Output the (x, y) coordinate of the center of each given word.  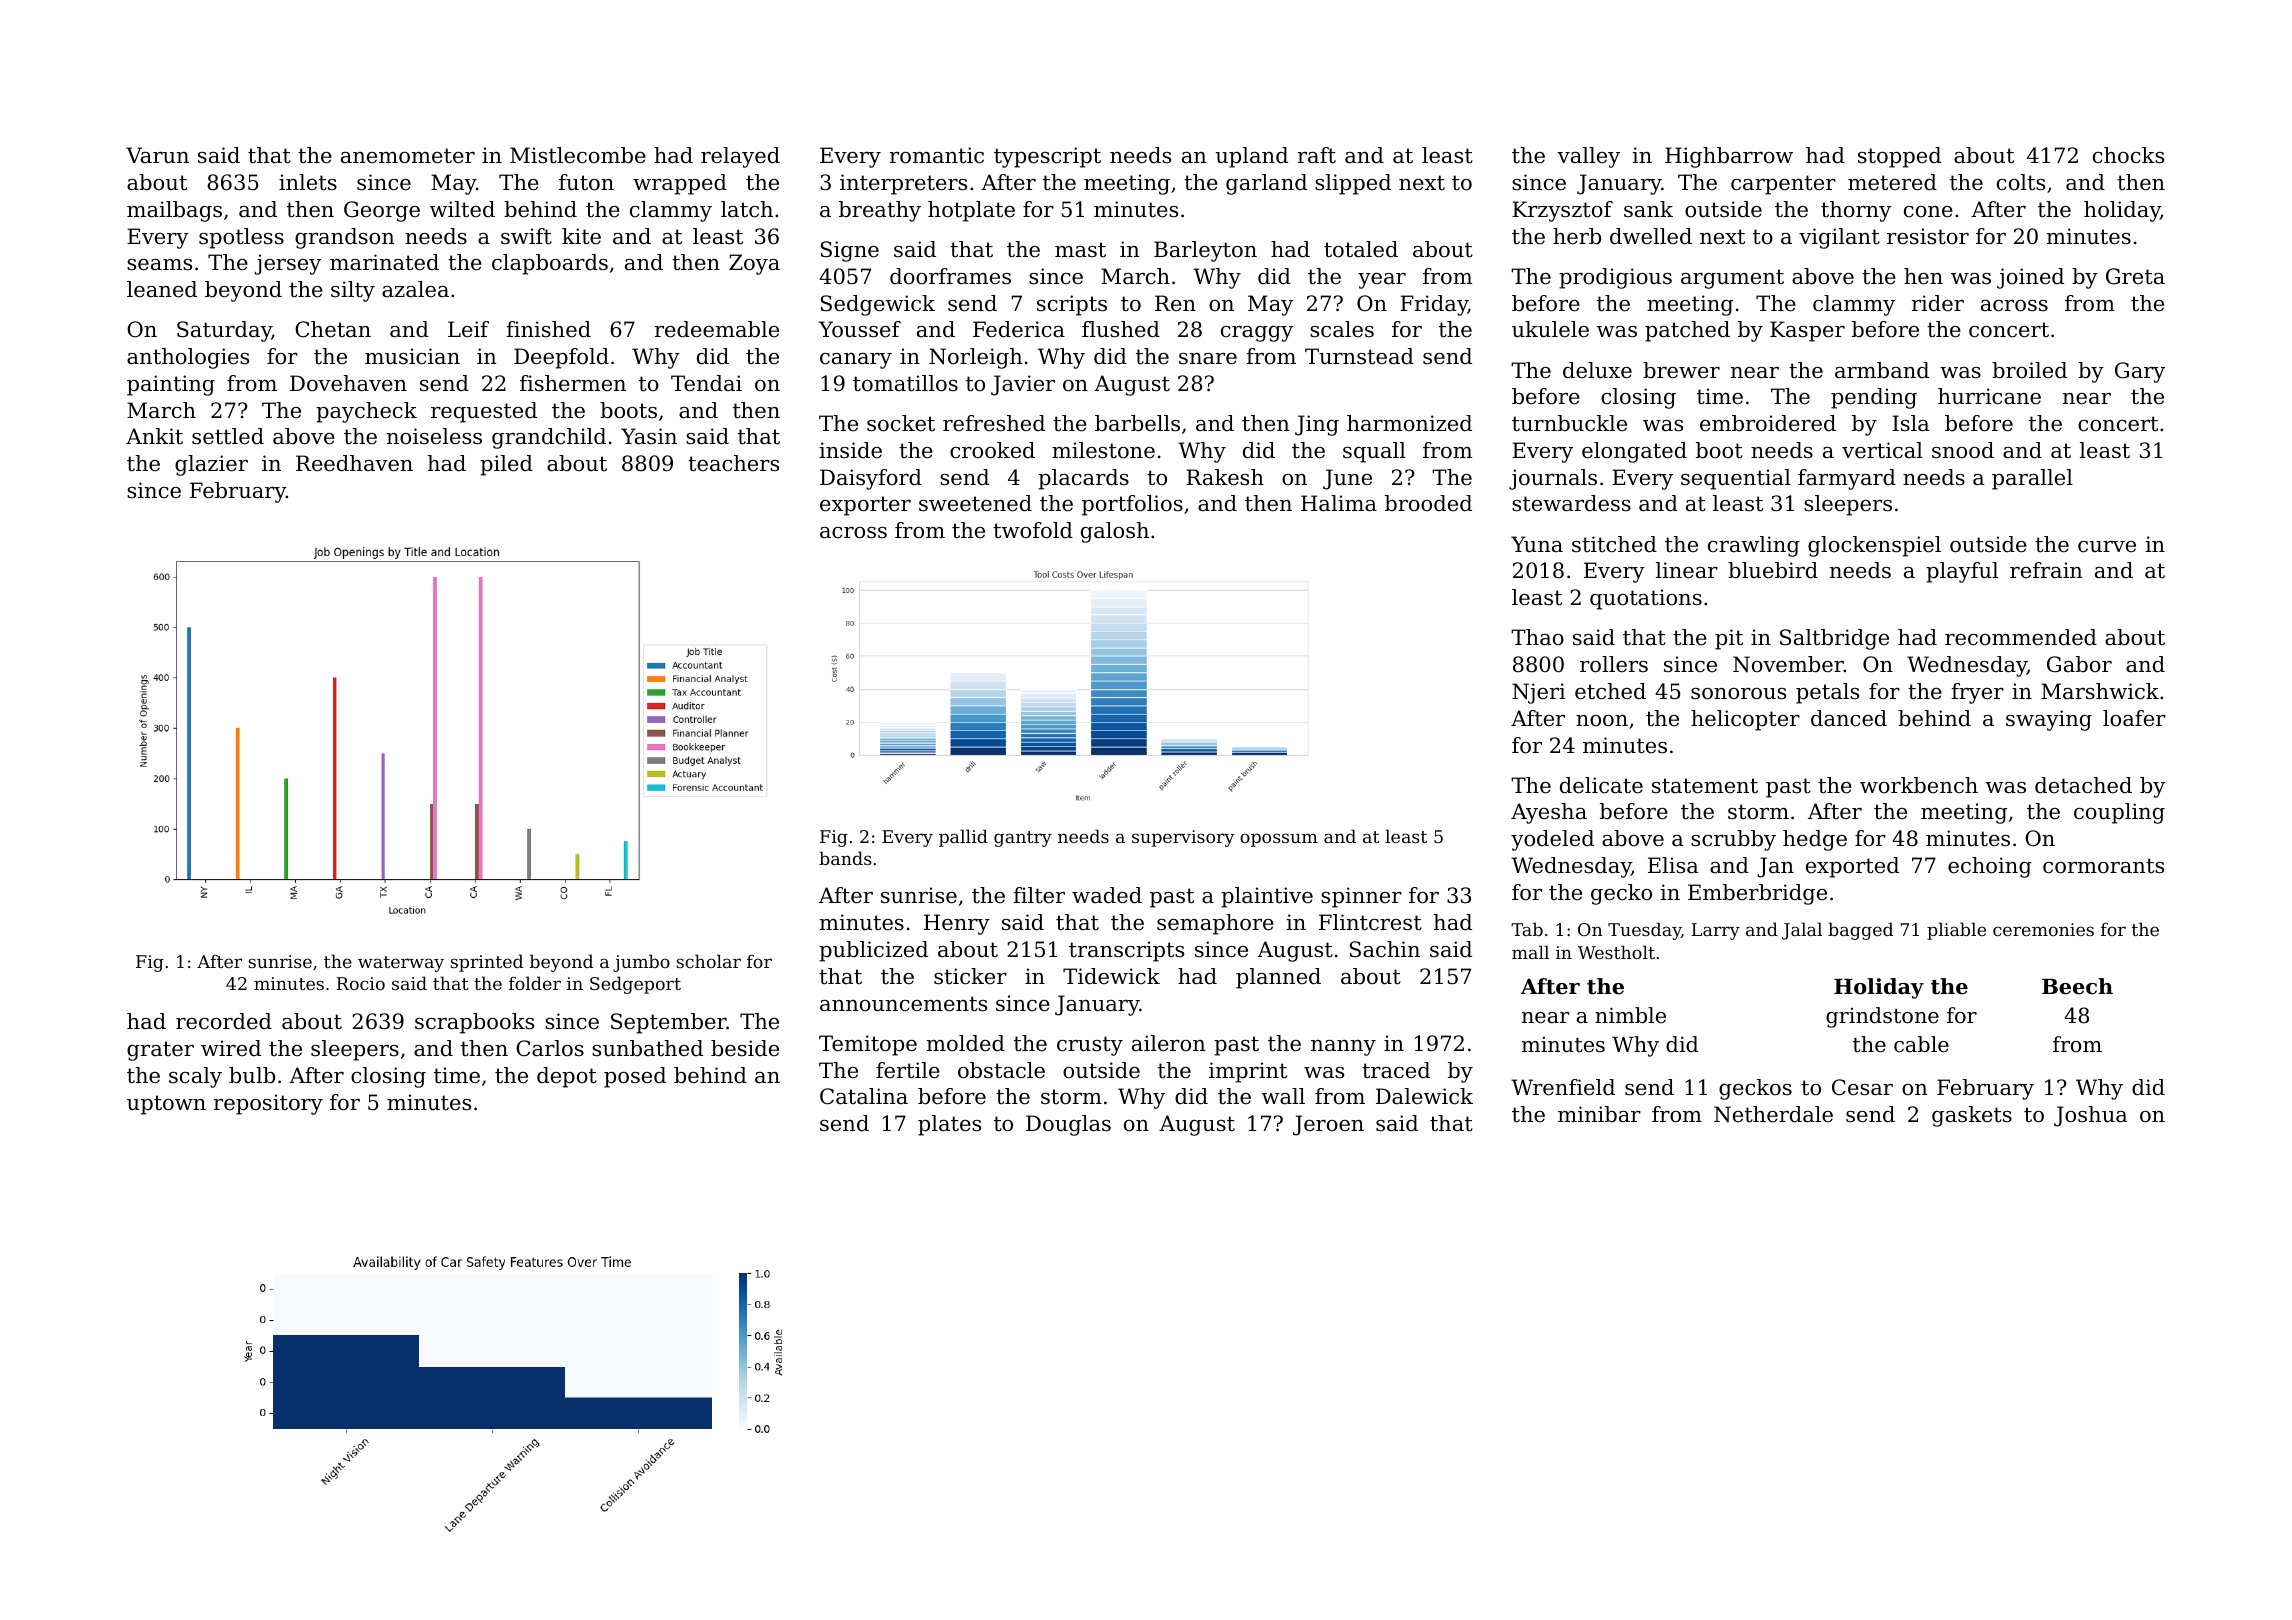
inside (851, 450)
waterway (401, 964)
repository (268, 1104)
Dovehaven (348, 383)
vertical (1882, 450)
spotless (241, 238)
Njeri (1539, 693)
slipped (1353, 184)
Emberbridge (1757, 894)
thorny (1856, 211)
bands (845, 858)
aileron (1169, 1043)
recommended (2021, 637)
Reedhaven (354, 463)
